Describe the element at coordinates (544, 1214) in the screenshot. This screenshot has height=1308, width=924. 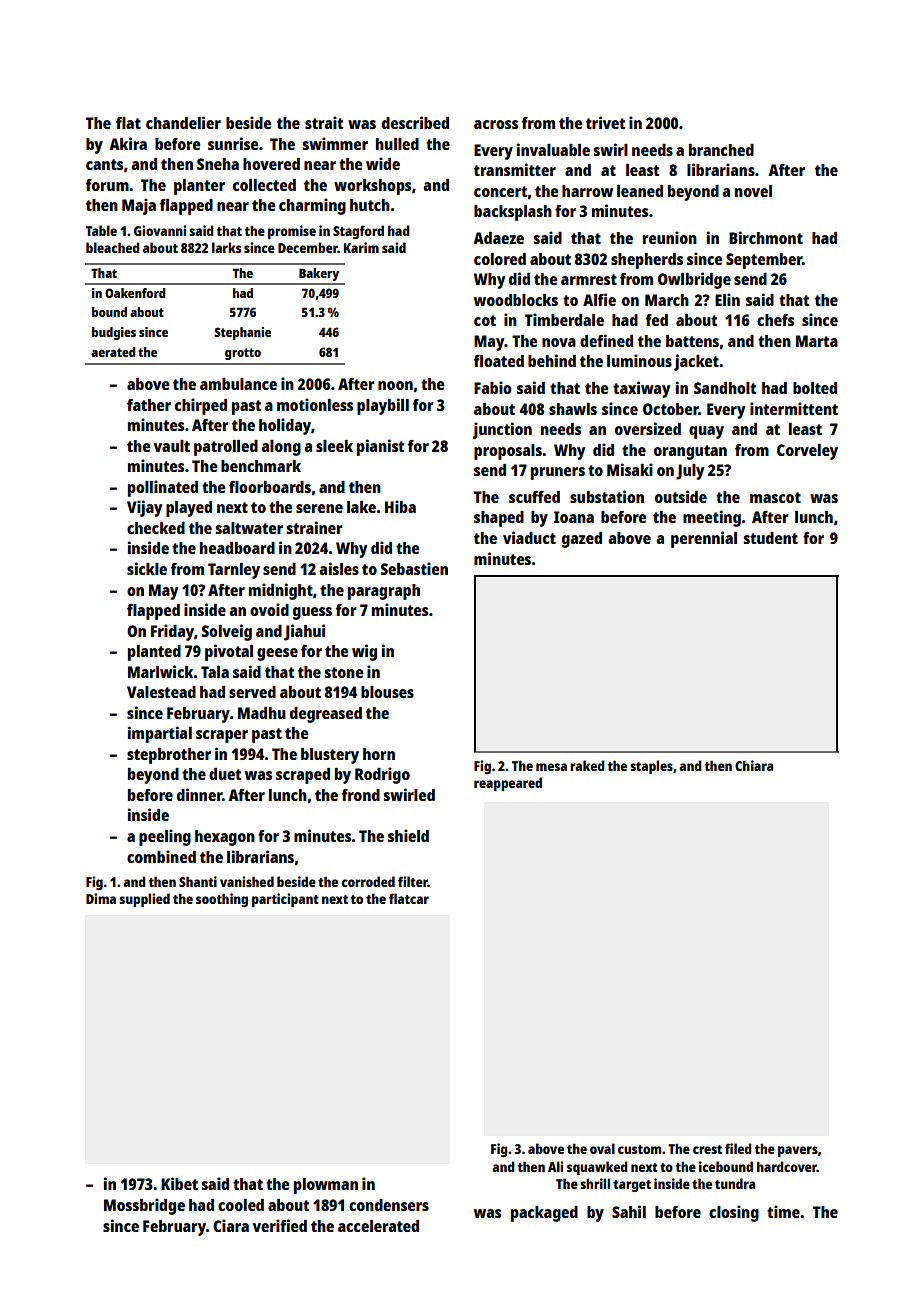
I see `packaged` at that location.
